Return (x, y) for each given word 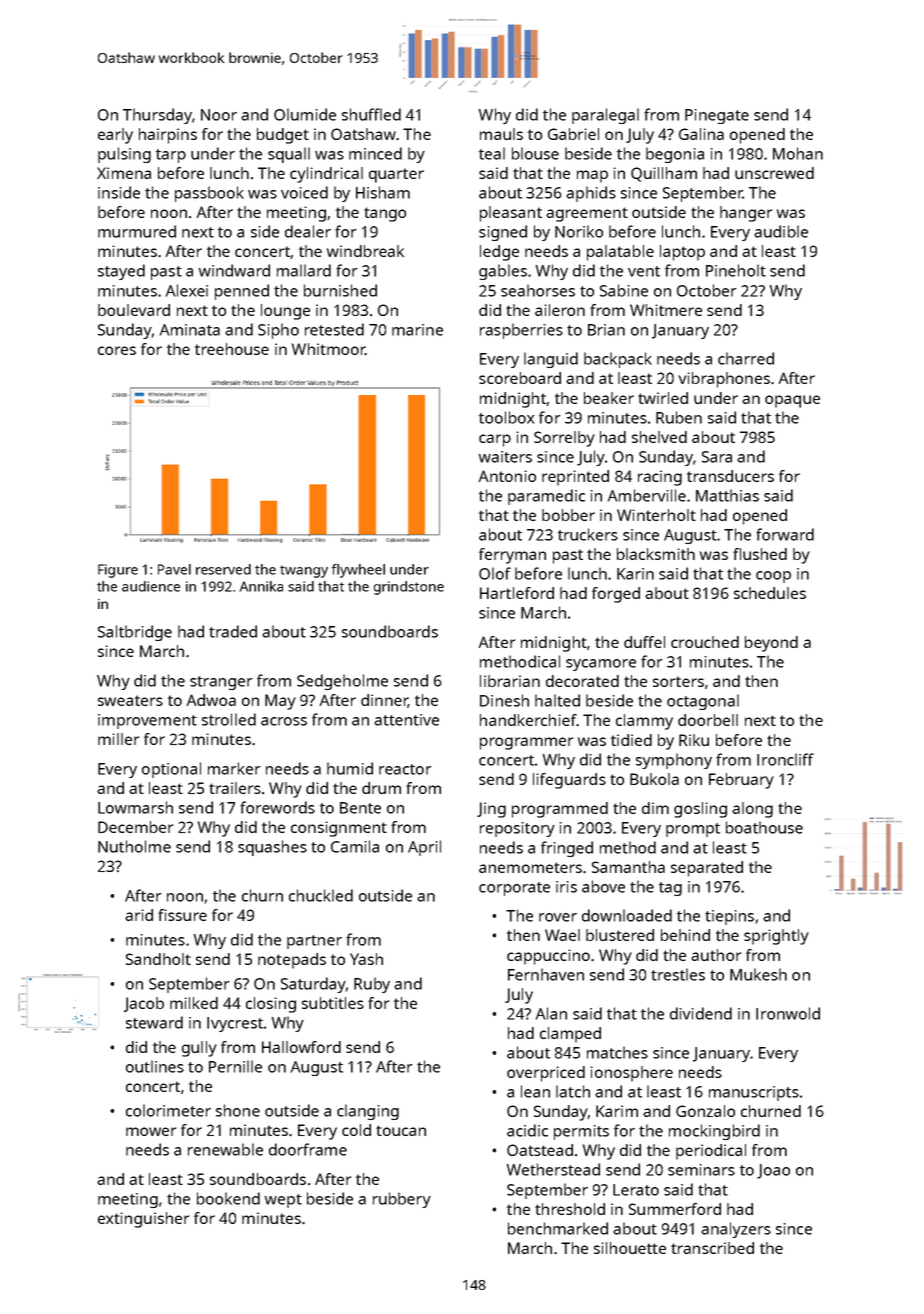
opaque (792, 401)
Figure (118, 571)
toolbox (506, 417)
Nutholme (134, 846)
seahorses (538, 290)
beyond (771, 644)
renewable (225, 1149)
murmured (137, 231)
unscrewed (774, 173)
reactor (405, 769)
